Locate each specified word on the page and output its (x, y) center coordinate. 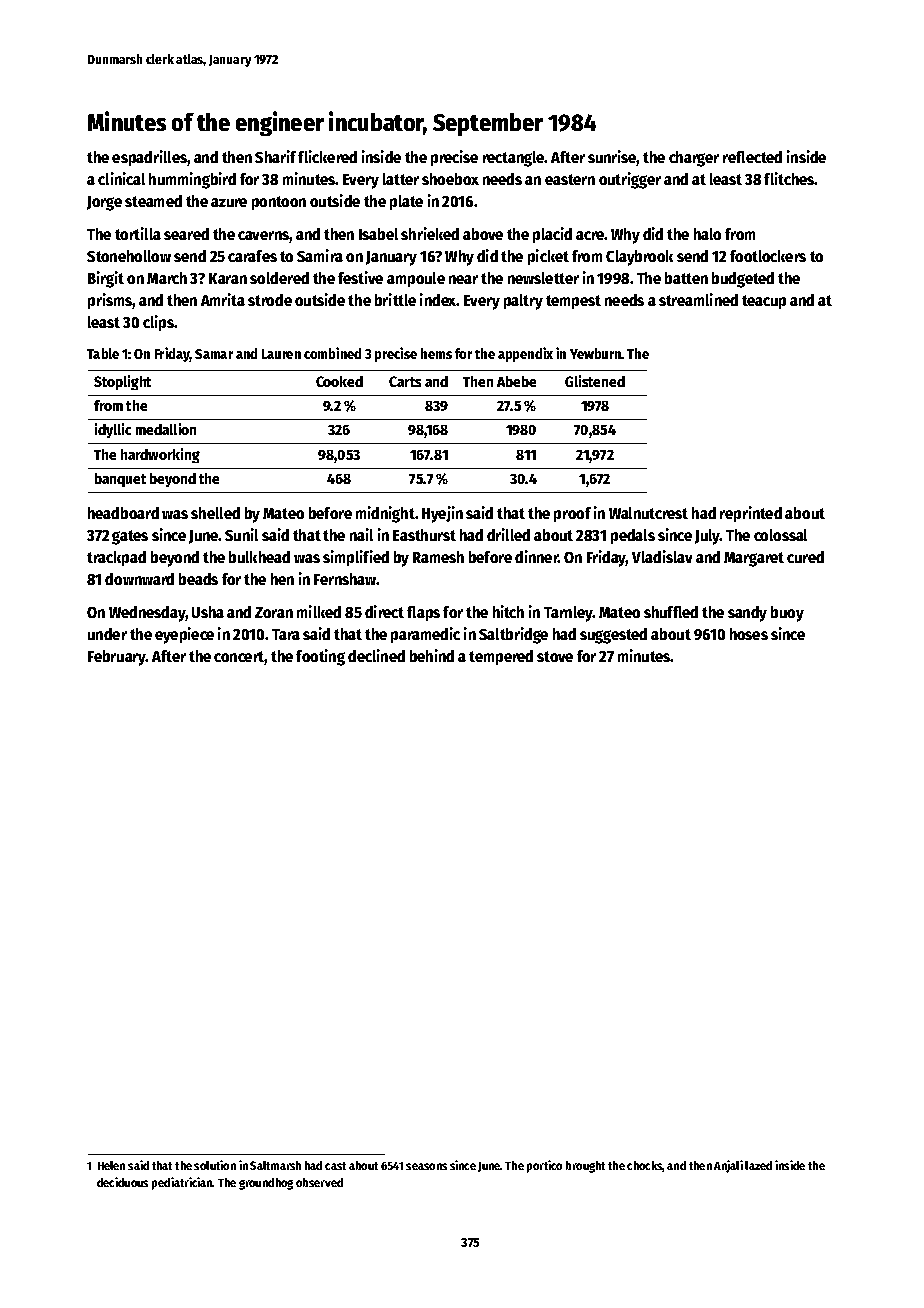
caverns (264, 237)
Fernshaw (345, 579)
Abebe (516, 381)
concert (239, 658)
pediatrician (182, 1183)
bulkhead (259, 557)
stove (555, 656)
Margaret (754, 559)
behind (432, 655)
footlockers (768, 256)
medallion (166, 429)
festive (360, 277)
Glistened (595, 381)
